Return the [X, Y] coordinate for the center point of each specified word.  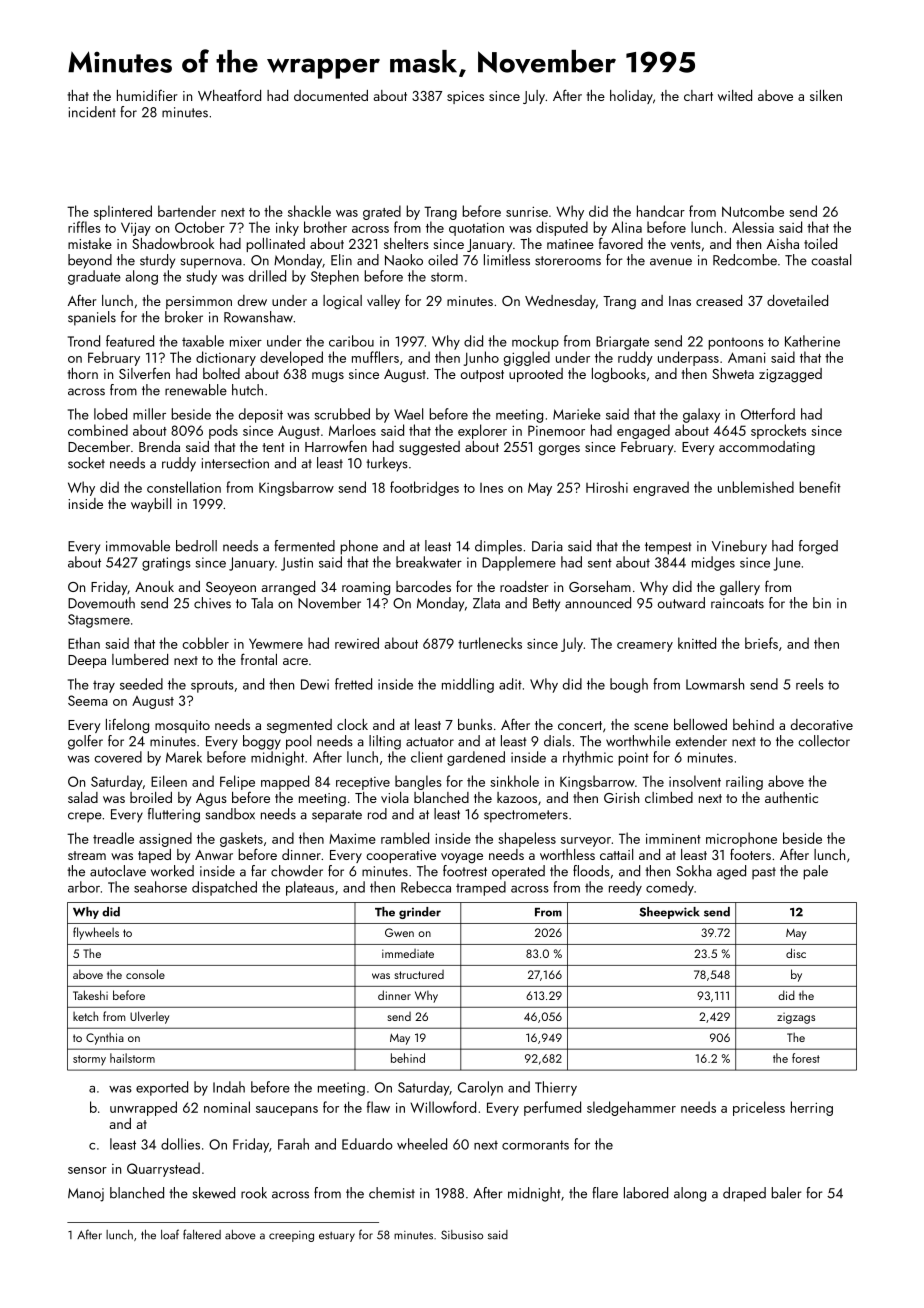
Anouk [154, 586]
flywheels [96, 933]
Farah [293, 1144]
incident [92, 112]
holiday [631, 97]
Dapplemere [519, 563]
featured [130, 341]
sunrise [527, 211]
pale [815, 872]
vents [686, 244]
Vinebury [739, 547]
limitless [507, 260]
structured [419, 974]
